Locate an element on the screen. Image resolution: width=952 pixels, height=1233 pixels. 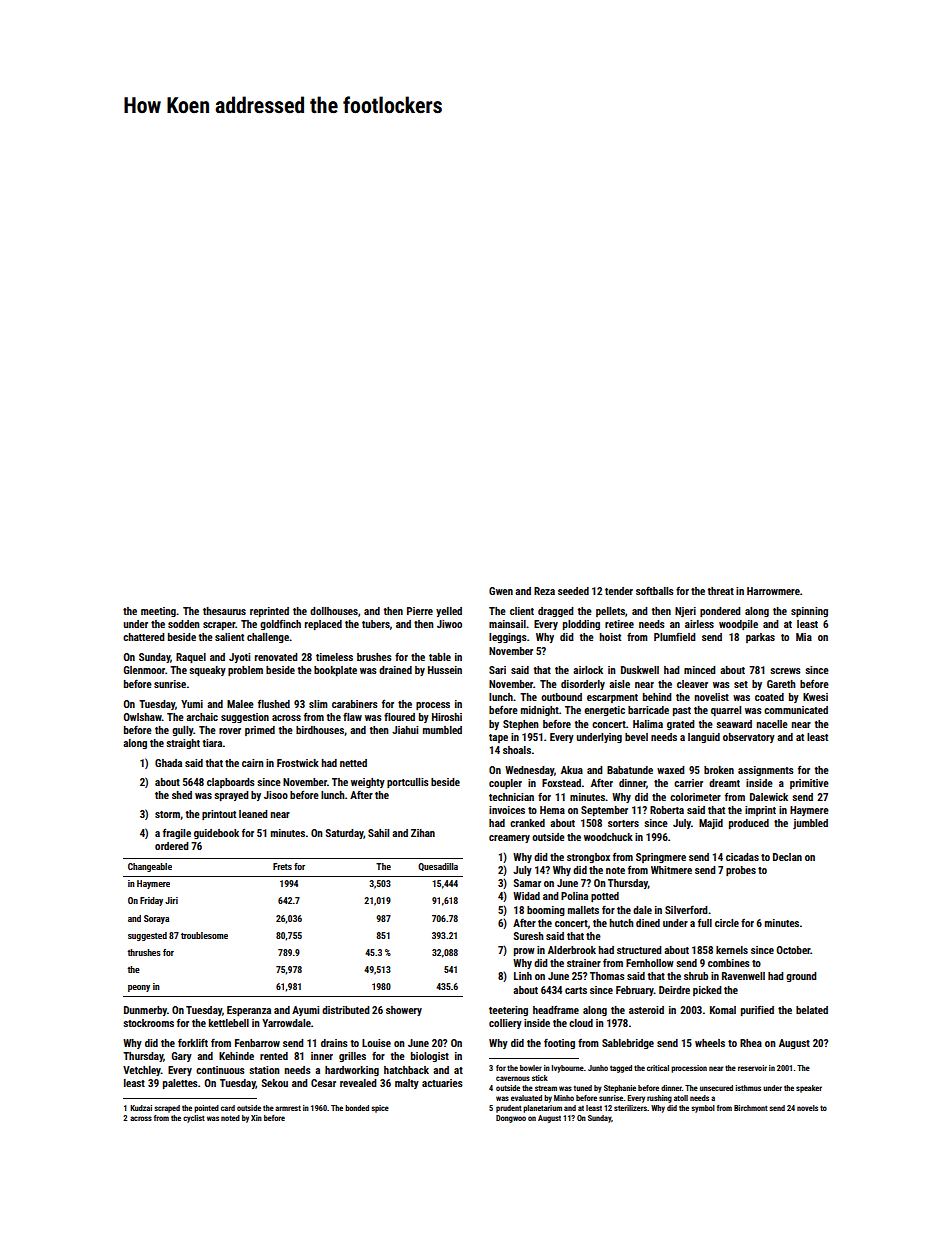
Louise is located at coordinates (376, 1043).
